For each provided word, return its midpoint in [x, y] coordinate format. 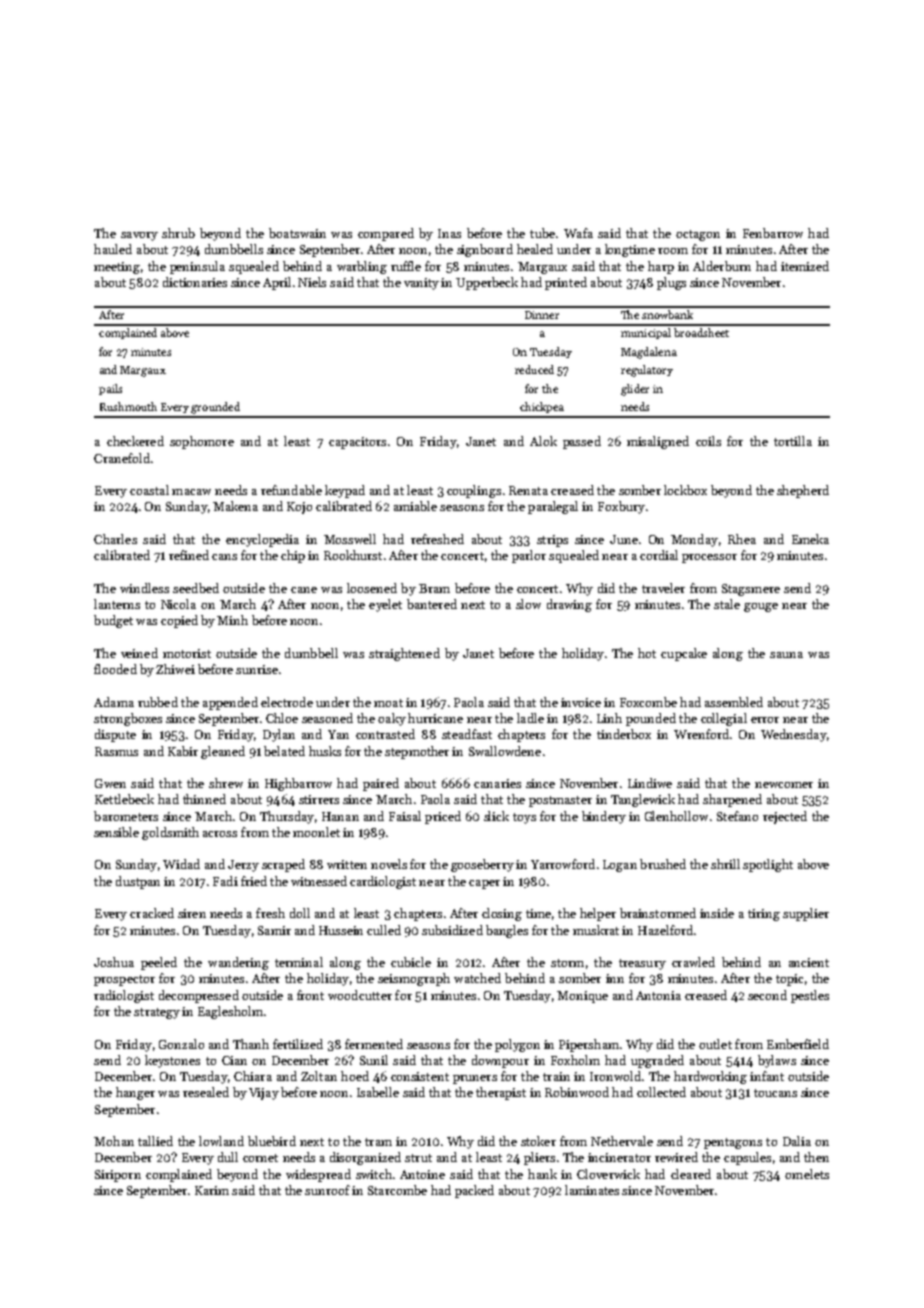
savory [139, 236]
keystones [172, 1061]
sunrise [257, 669]
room [673, 251]
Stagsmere [751, 590]
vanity [421, 284]
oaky [392, 719]
